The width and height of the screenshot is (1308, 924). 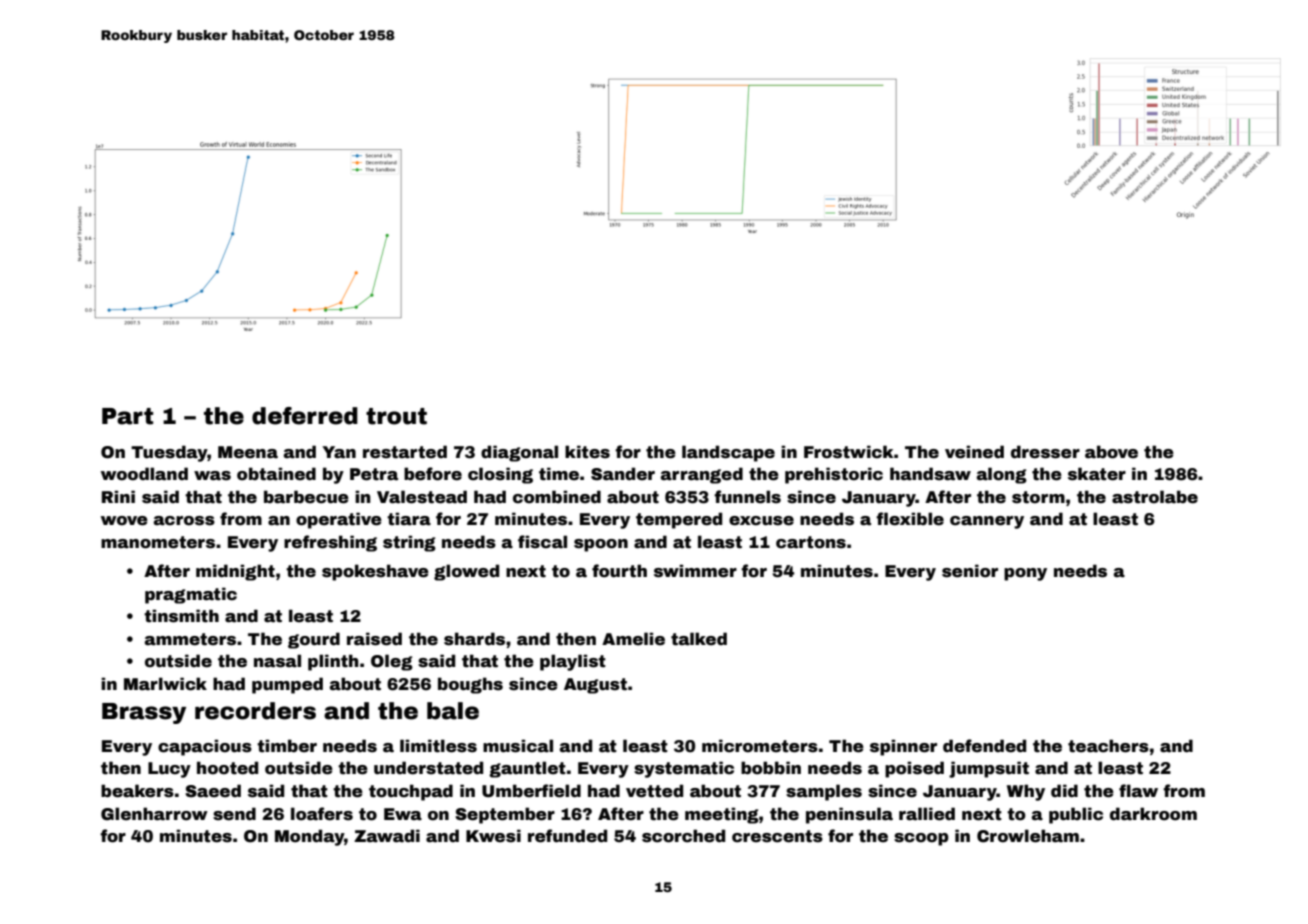 I want to click on Part, so click(x=127, y=416).
